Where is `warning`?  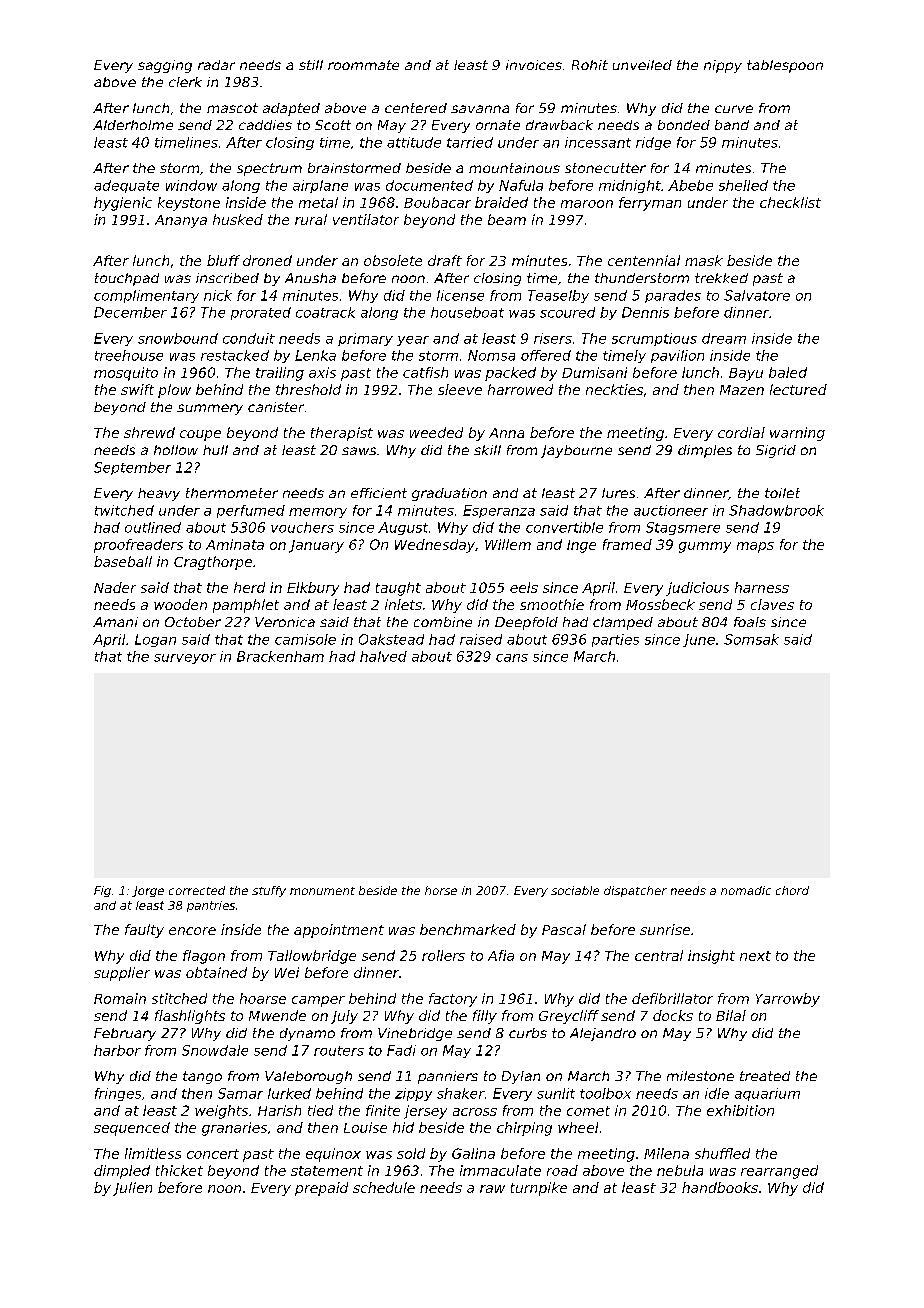
warning is located at coordinates (797, 434).
